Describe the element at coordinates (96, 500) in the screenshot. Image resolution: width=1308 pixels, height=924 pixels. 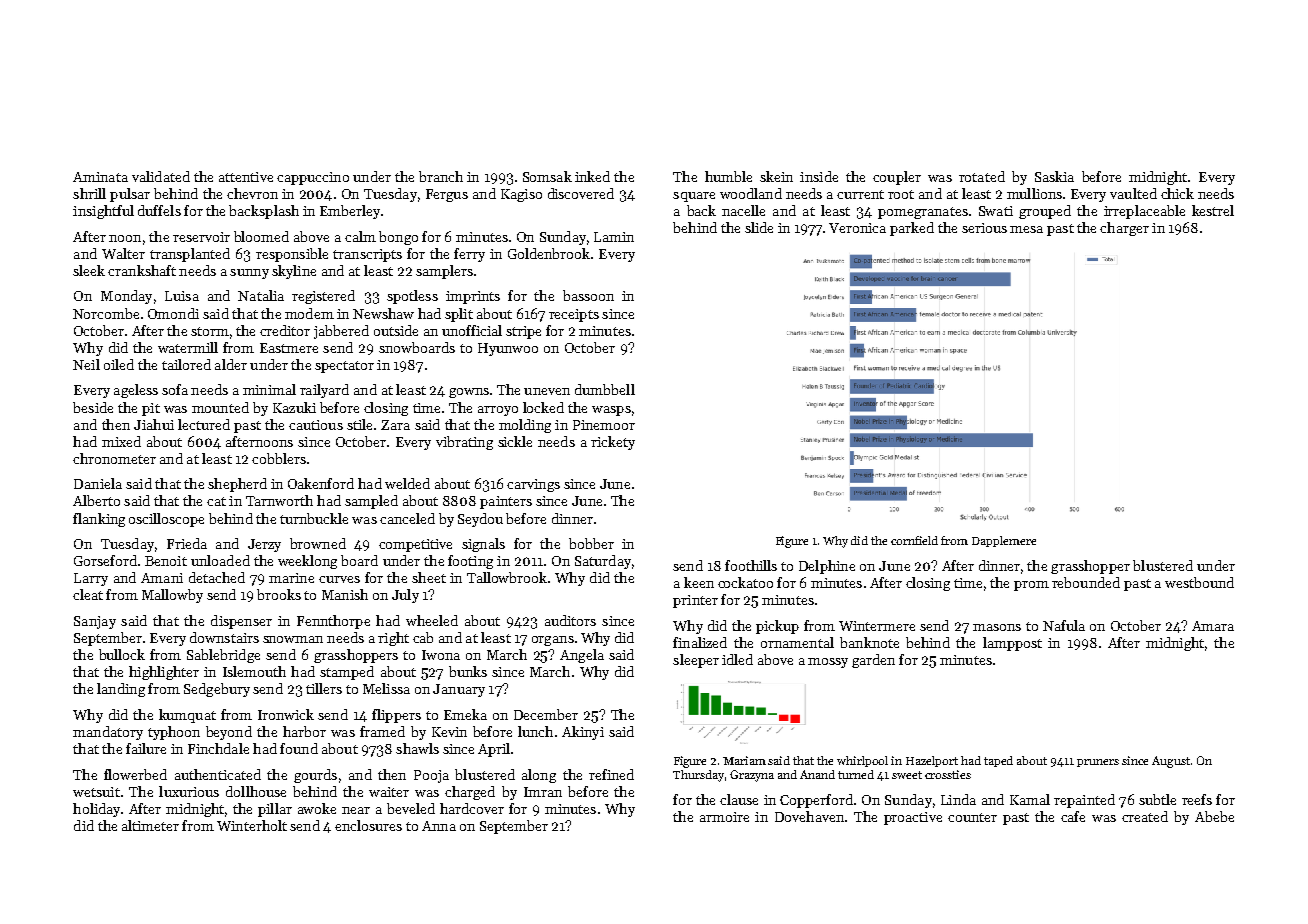
I see `Alberto` at that location.
